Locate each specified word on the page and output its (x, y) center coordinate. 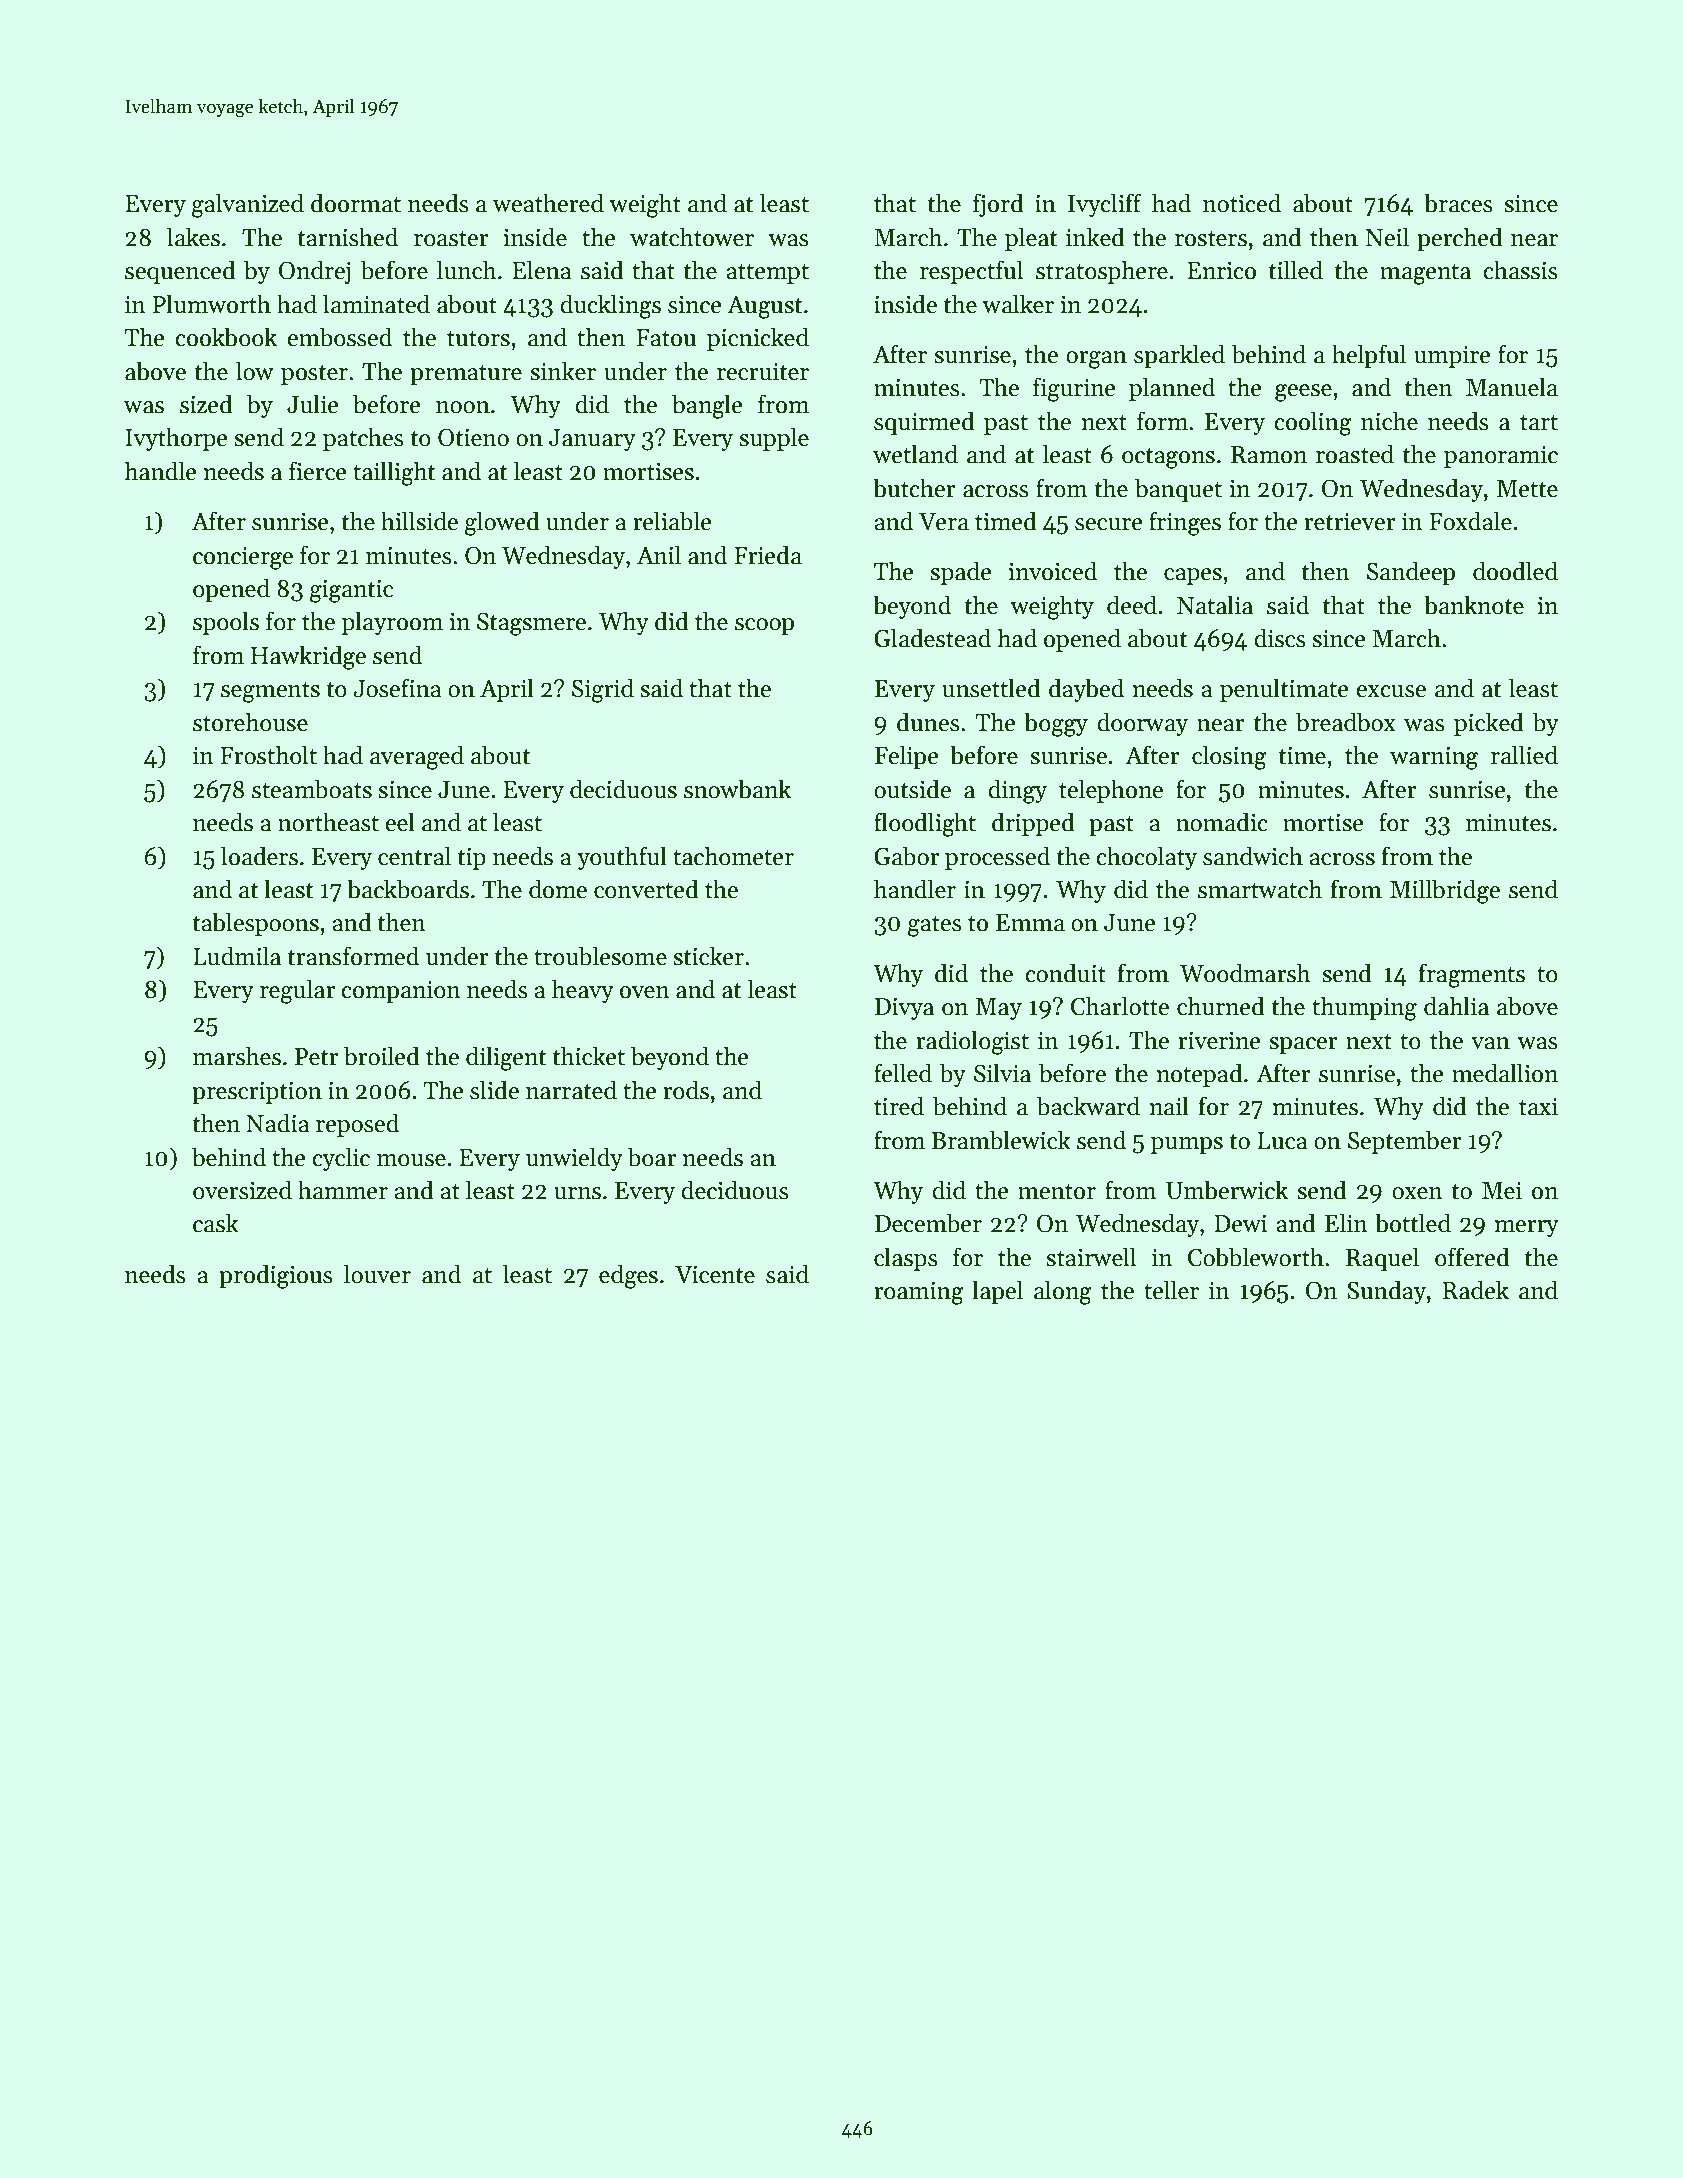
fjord (998, 205)
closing (1229, 757)
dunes (928, 722)
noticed (1242, 203)
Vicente (715, 1275)
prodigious (276, 1276)
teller (1171, 1290)
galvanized (248, 205)
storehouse (250, 722)
